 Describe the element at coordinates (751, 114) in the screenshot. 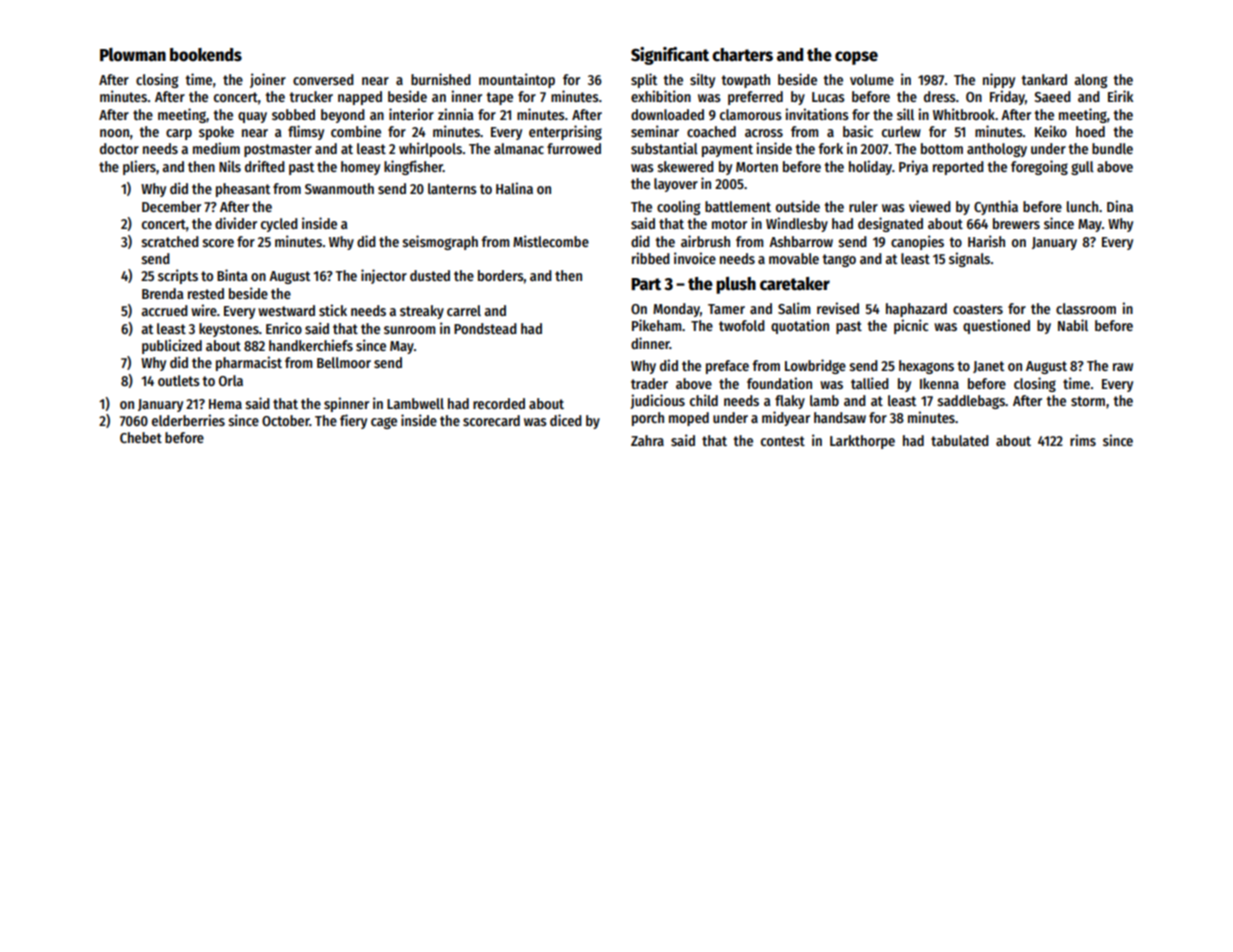

I see `clamorous` at that location.
